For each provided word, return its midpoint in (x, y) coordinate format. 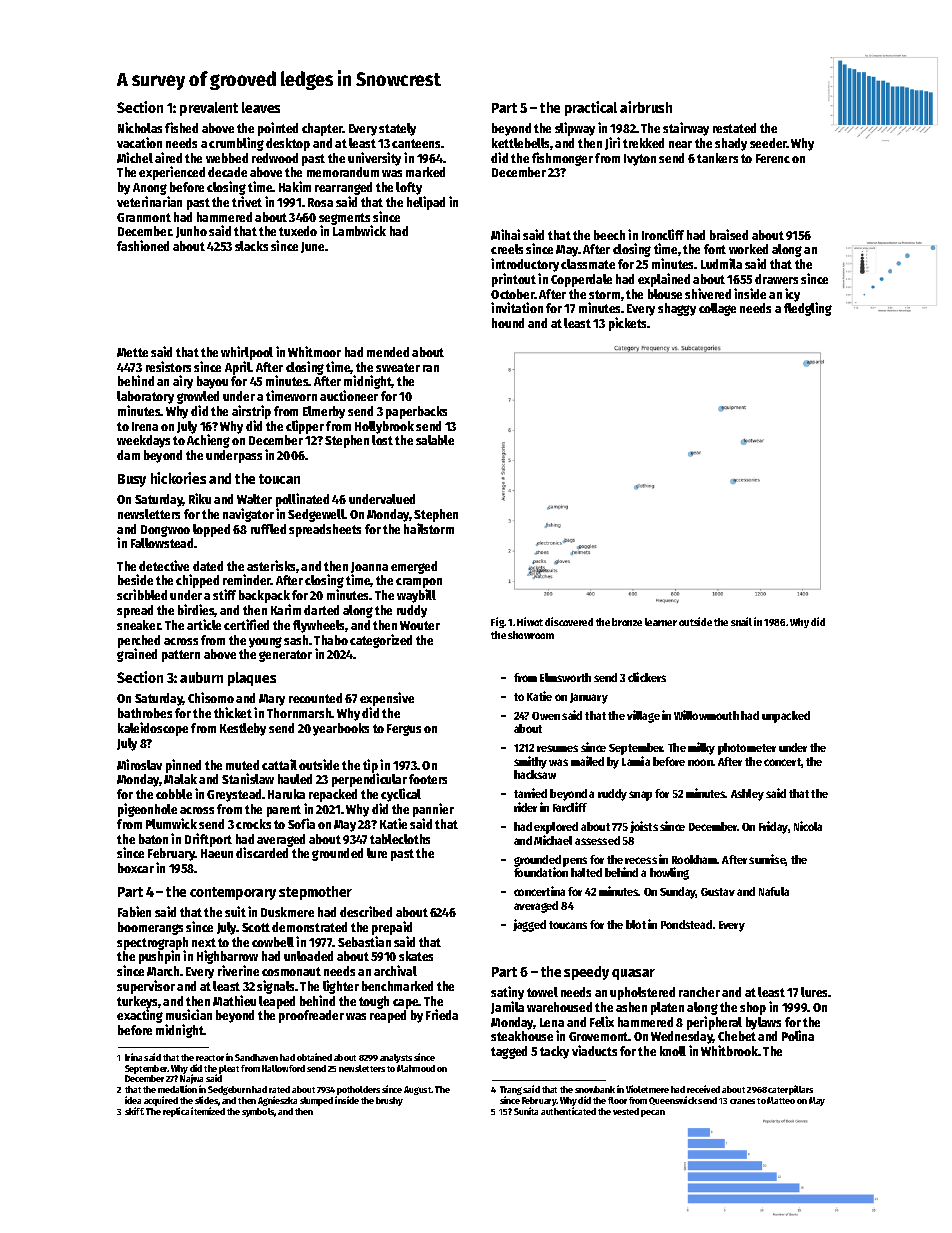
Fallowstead (162, 543)
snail (741, 621)
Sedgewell (316, 515)
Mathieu (234, 1000)
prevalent (209, 109)
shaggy (677, 309)
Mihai (505, 234)
